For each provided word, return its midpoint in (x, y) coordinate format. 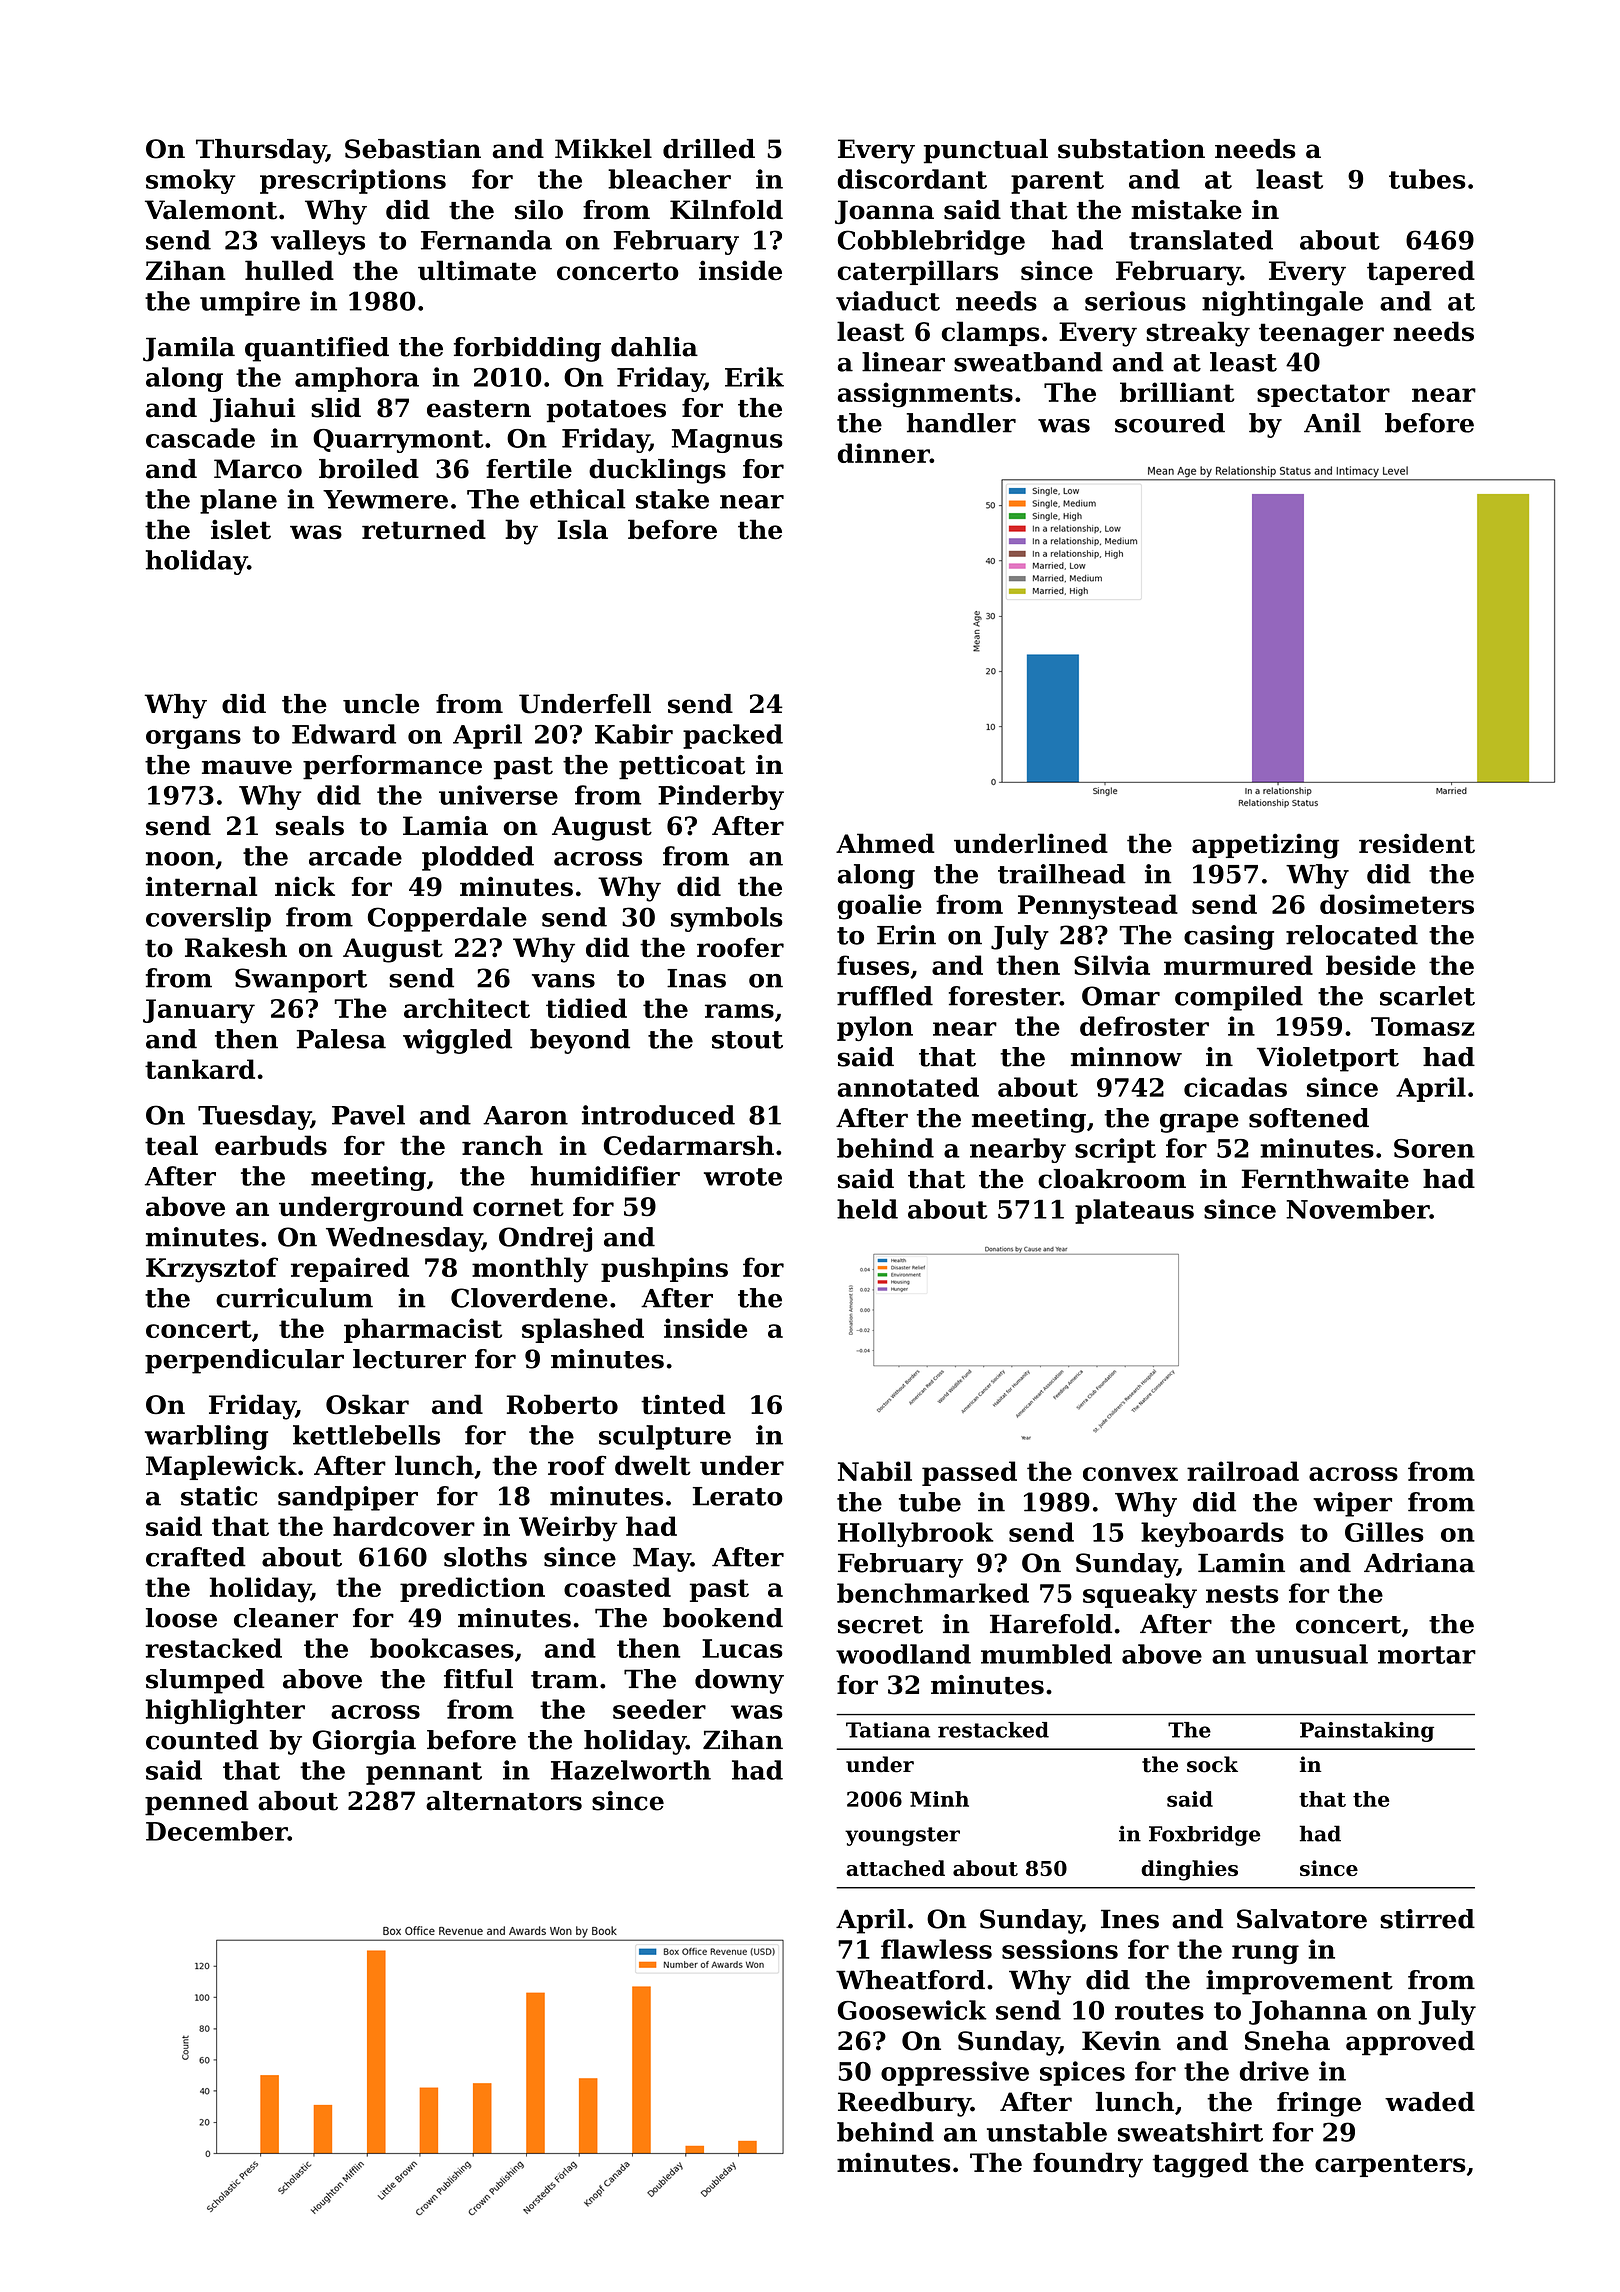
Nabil (875, 1471)
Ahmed (885, 843)
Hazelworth (631, 1770)
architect (467, 1008)
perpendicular (244, 1361)
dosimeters (1397, 904)
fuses (873, 965)
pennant (424, 1773)
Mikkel (603, 149)
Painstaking (1367, 1732)
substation (1131, 149)
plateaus (1134, 1211)
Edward (344, 734)
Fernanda (486, 240)
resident (1417, 843)
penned (197, 1803)
